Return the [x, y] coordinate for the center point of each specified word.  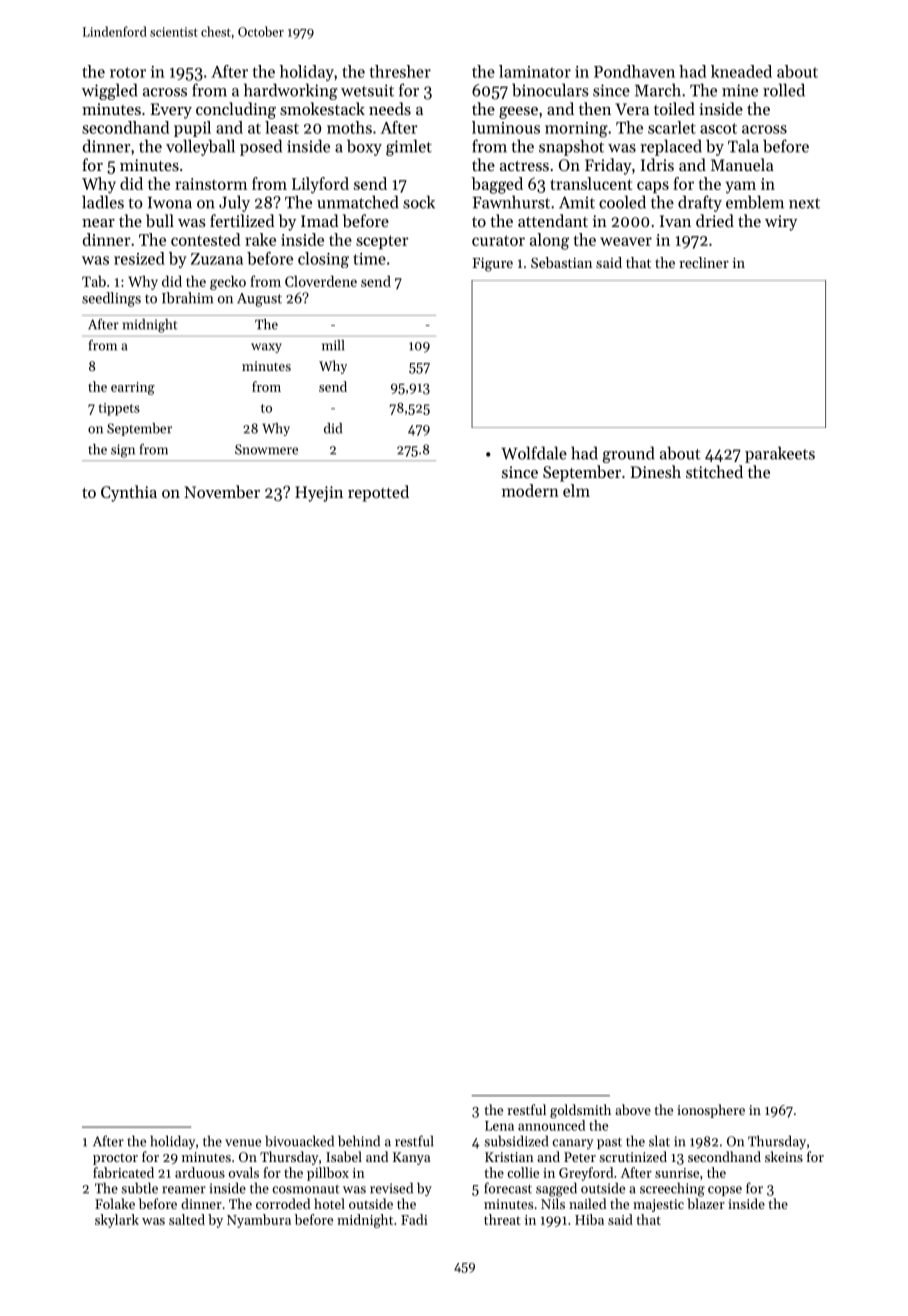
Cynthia [129, 493]
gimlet [409, 147]
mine [740, 90]
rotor [128, 72]
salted [187, 1219]
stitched [714, 471]
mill [333, 345]
